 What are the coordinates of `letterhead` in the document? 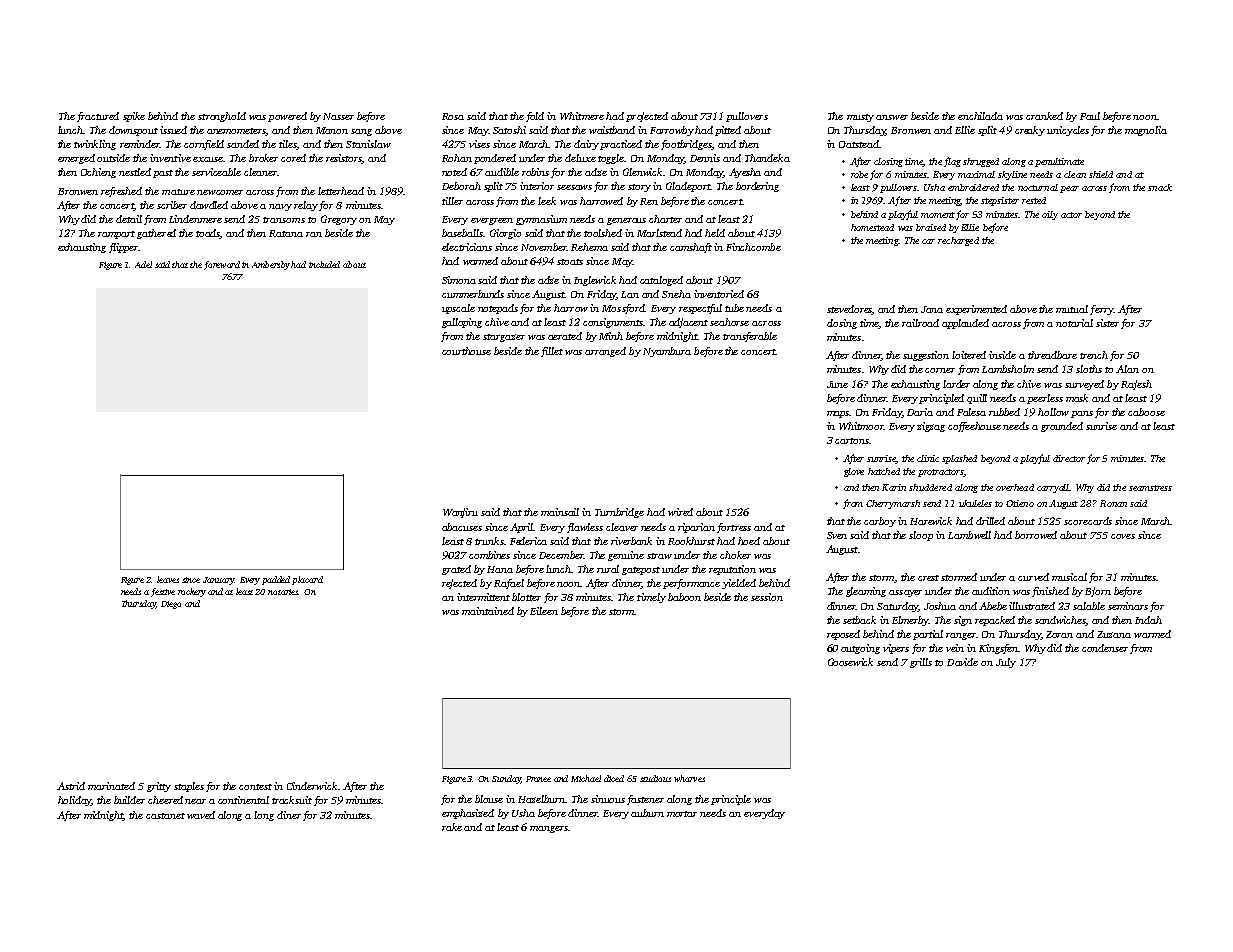 It's located at (341, 191).
